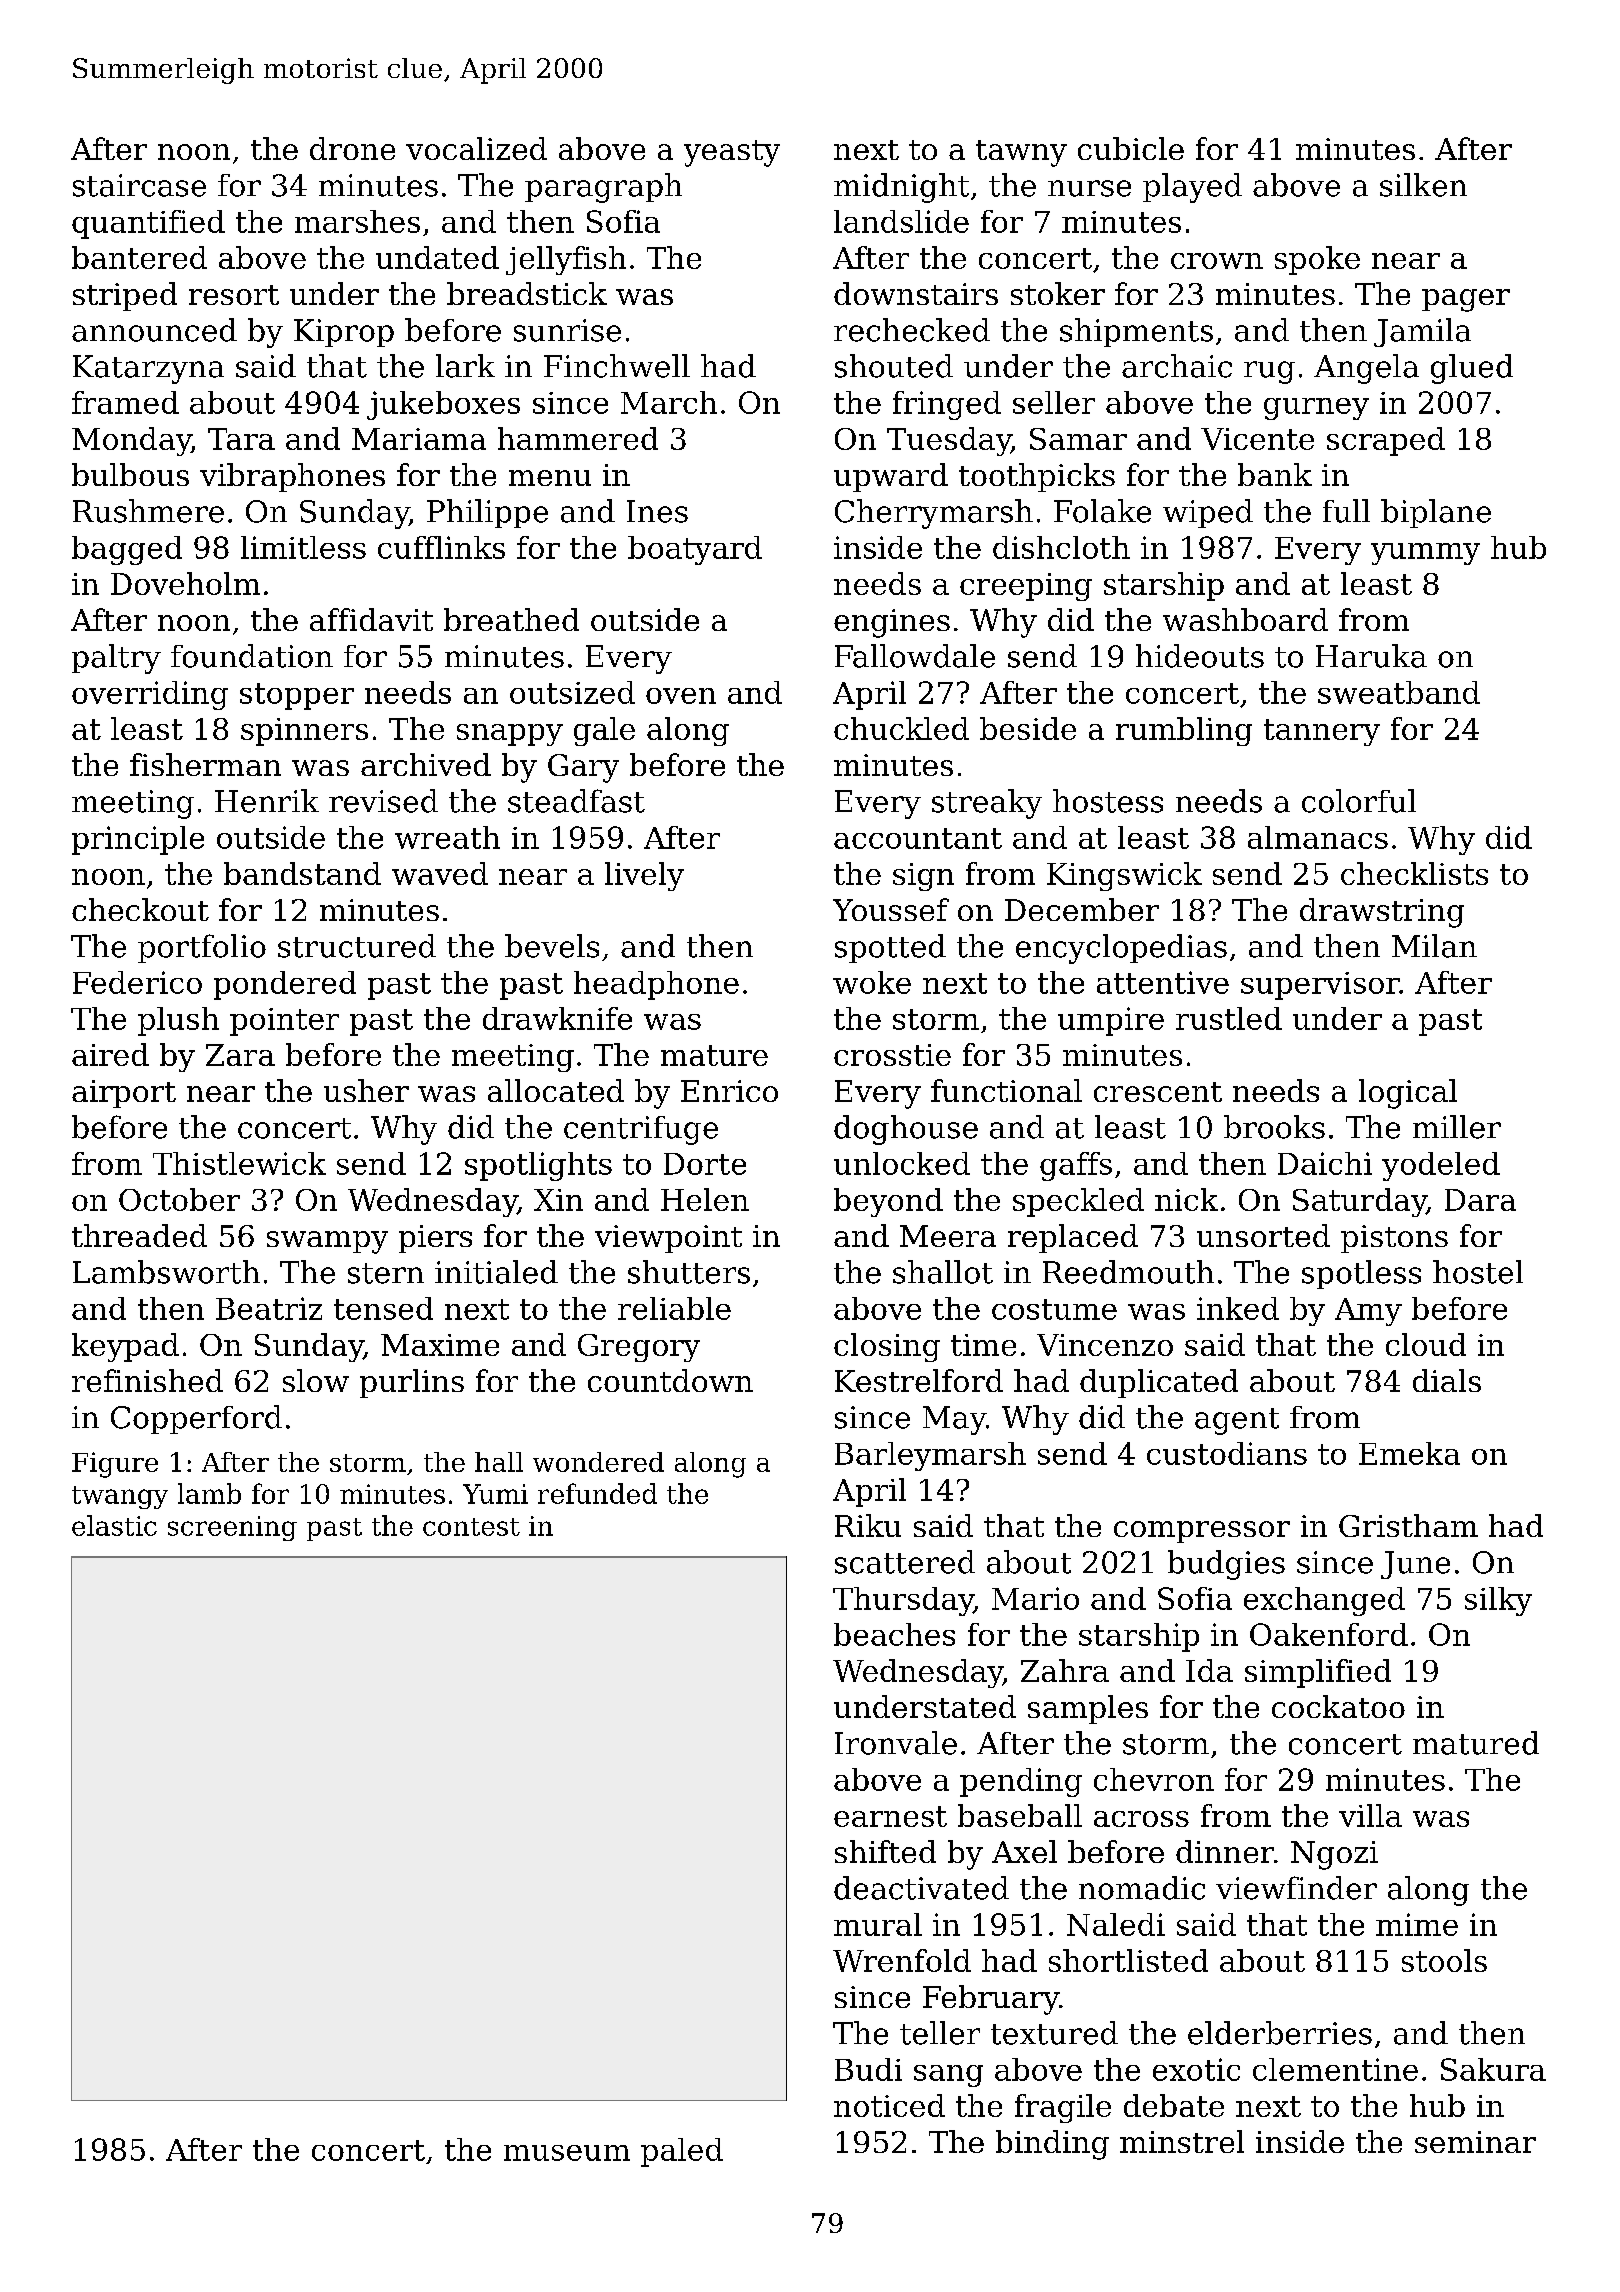 The width and height of the screenshot is (1620, 2292). What do you see at coordinates (357, 946) in the screenshot?
I see `structured` at bounding box center [357, 946].
